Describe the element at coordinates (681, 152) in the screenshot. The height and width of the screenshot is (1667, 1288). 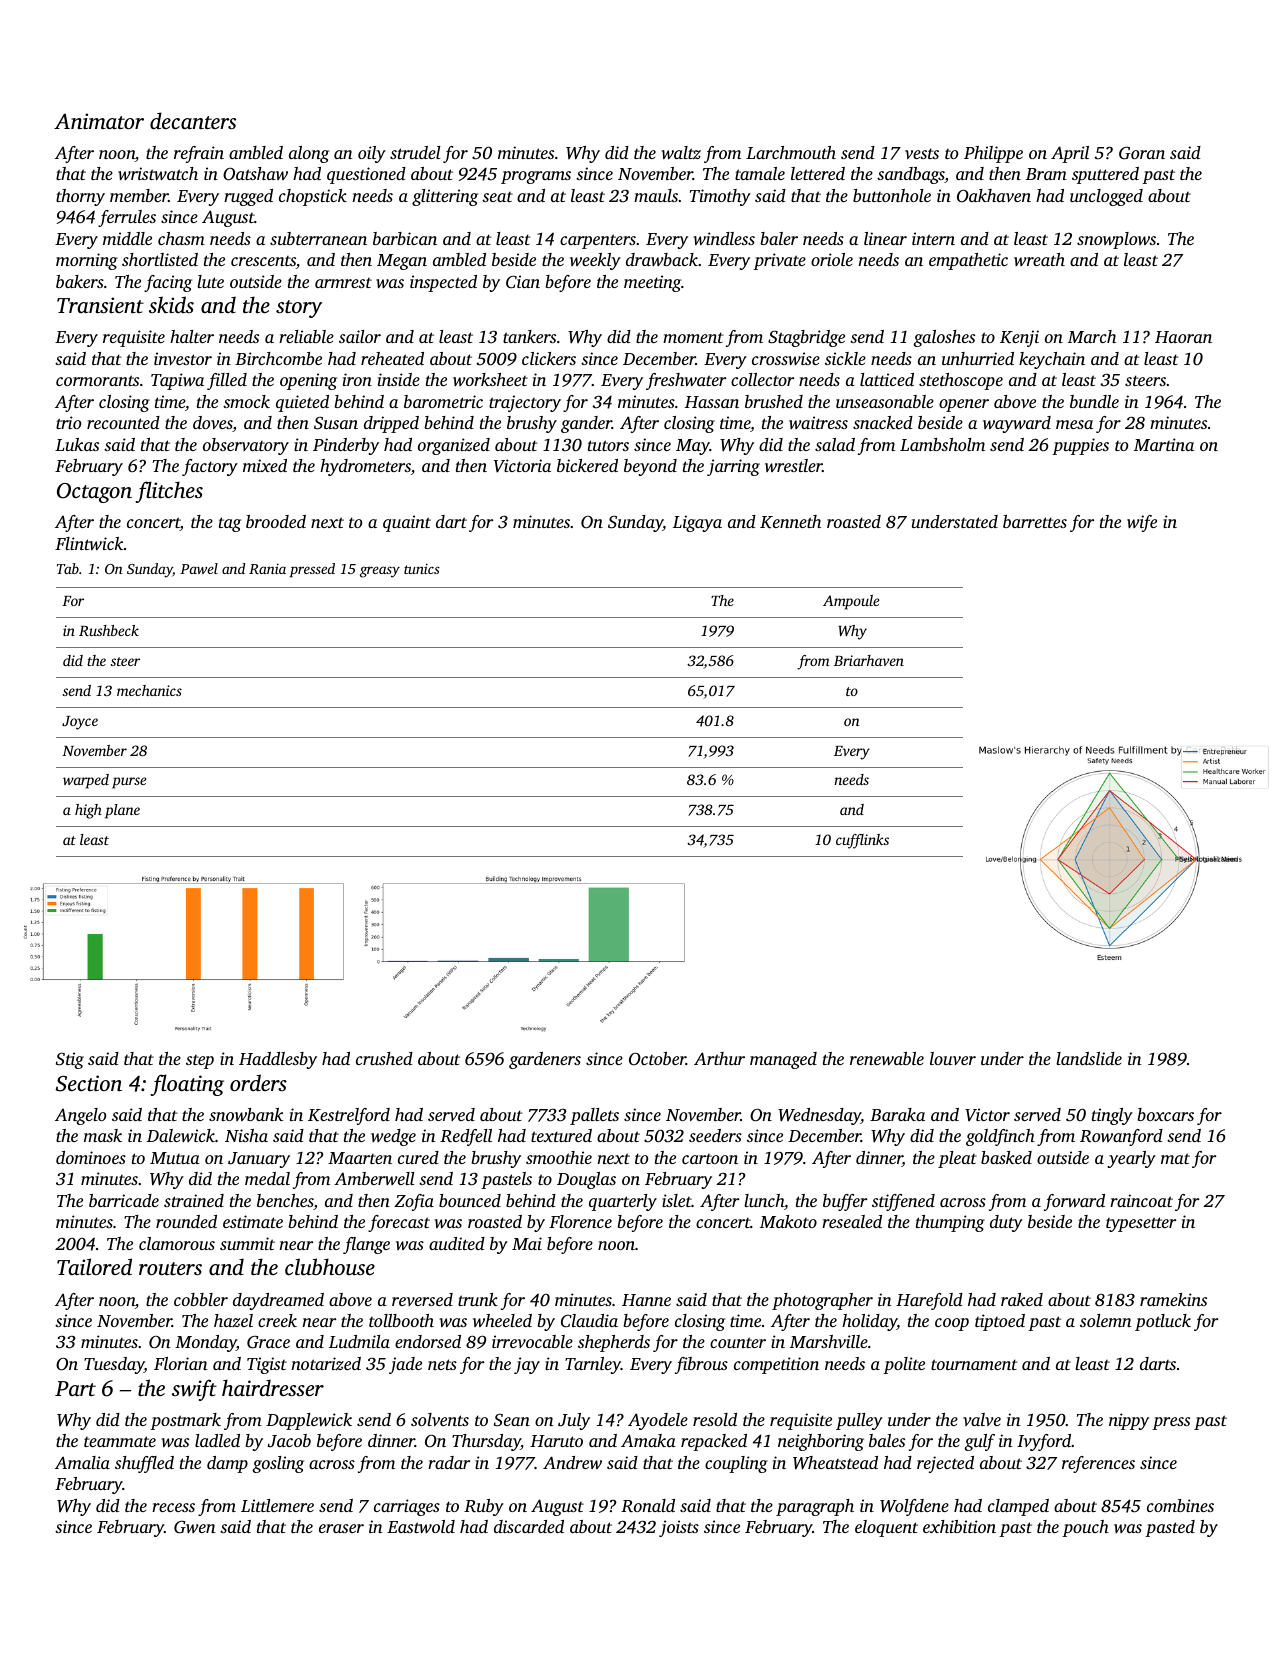
I see `waltz` at that location.
